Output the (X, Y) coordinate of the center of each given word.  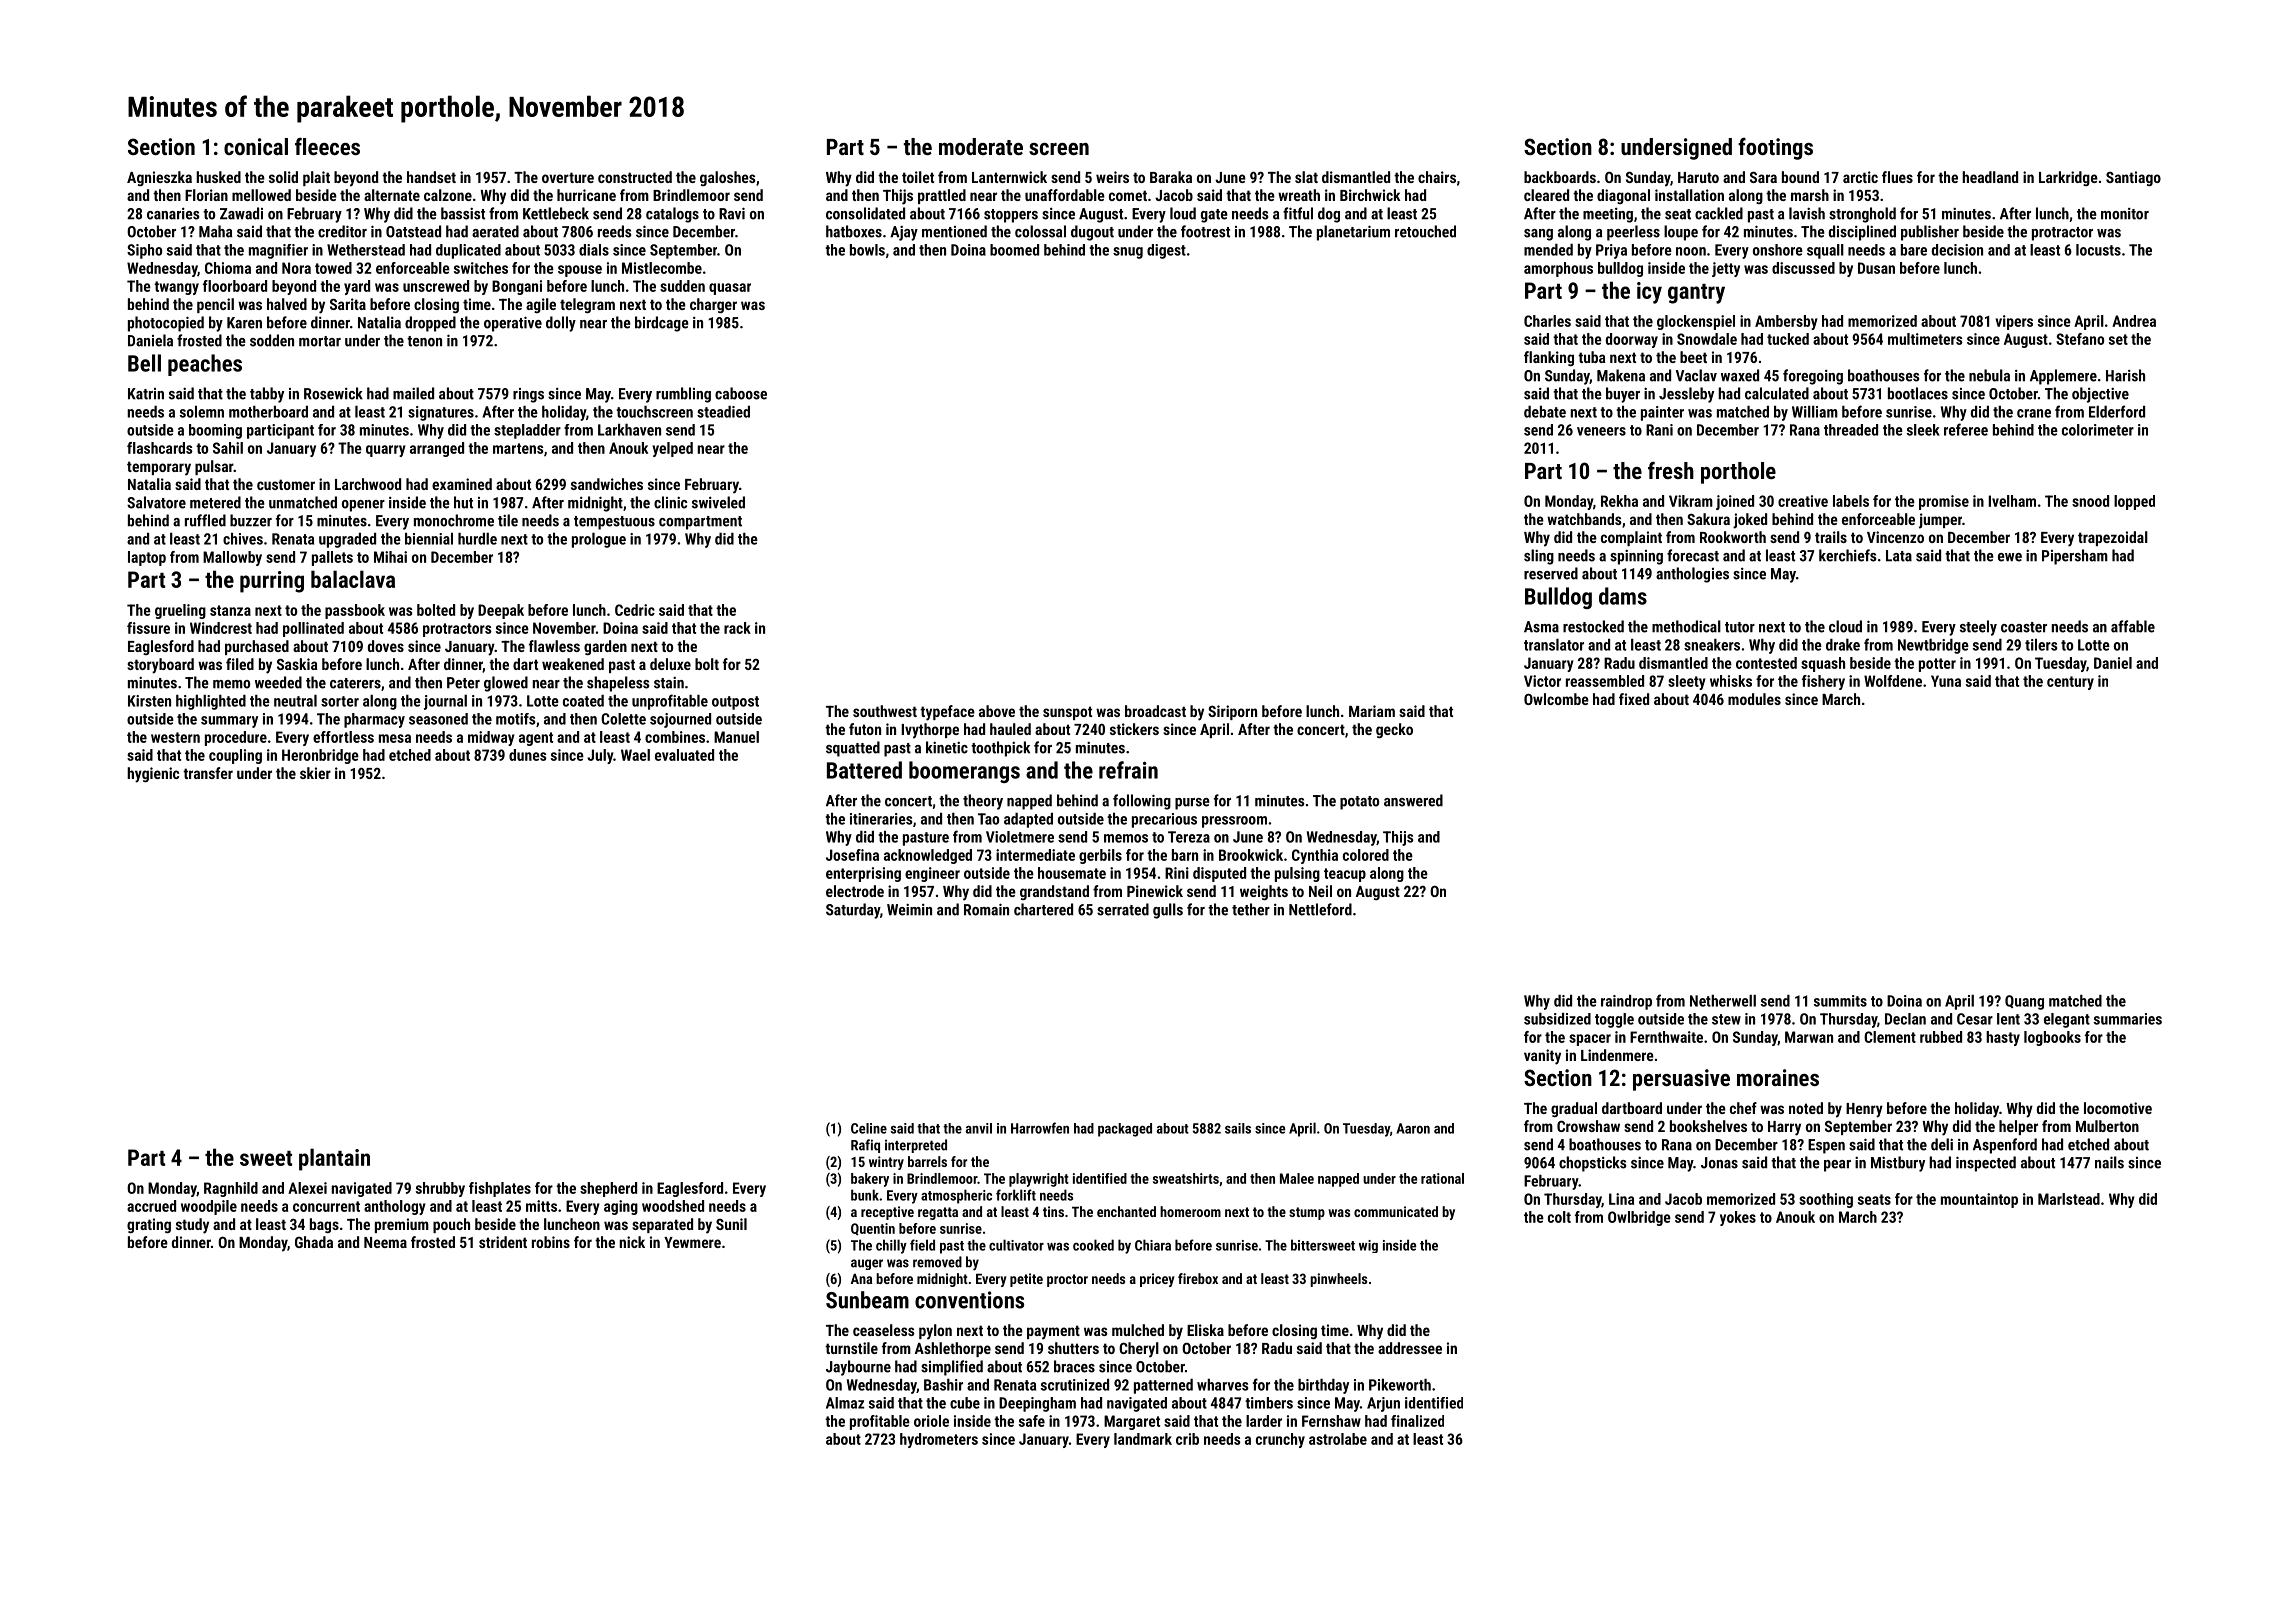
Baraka (1171, 177)
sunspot (1067, 713)
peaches (205, 365)
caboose (741, 393)
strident (503, 1242)
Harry (1784, 1128)
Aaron (1413, 1128)
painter (1662, 413)
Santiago (2133, 178)
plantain (334, 1159)
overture (568, 177)
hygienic (153, 775)
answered (1413, 800)
